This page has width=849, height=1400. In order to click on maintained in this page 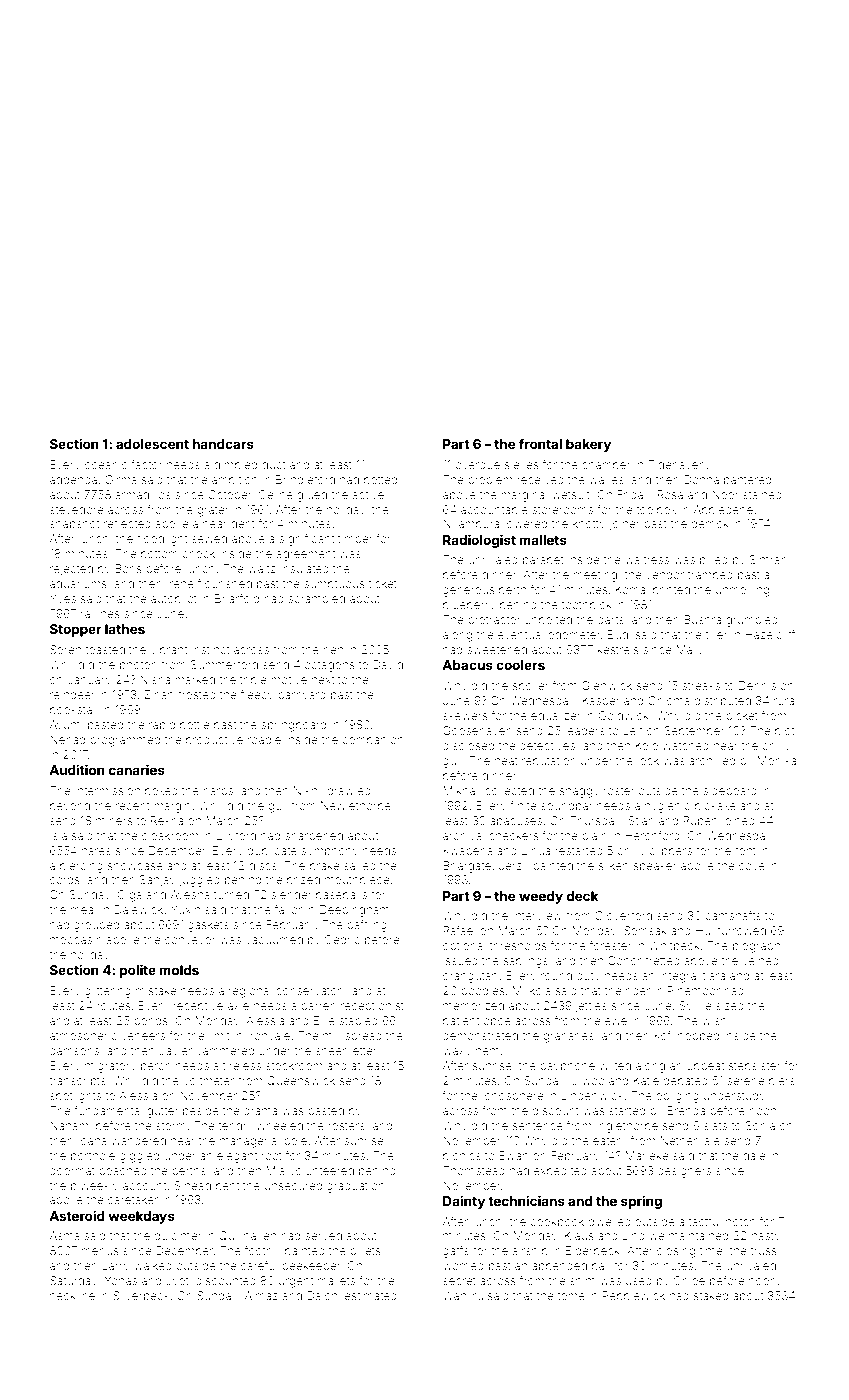, I will do `click(698, 1235)`.
